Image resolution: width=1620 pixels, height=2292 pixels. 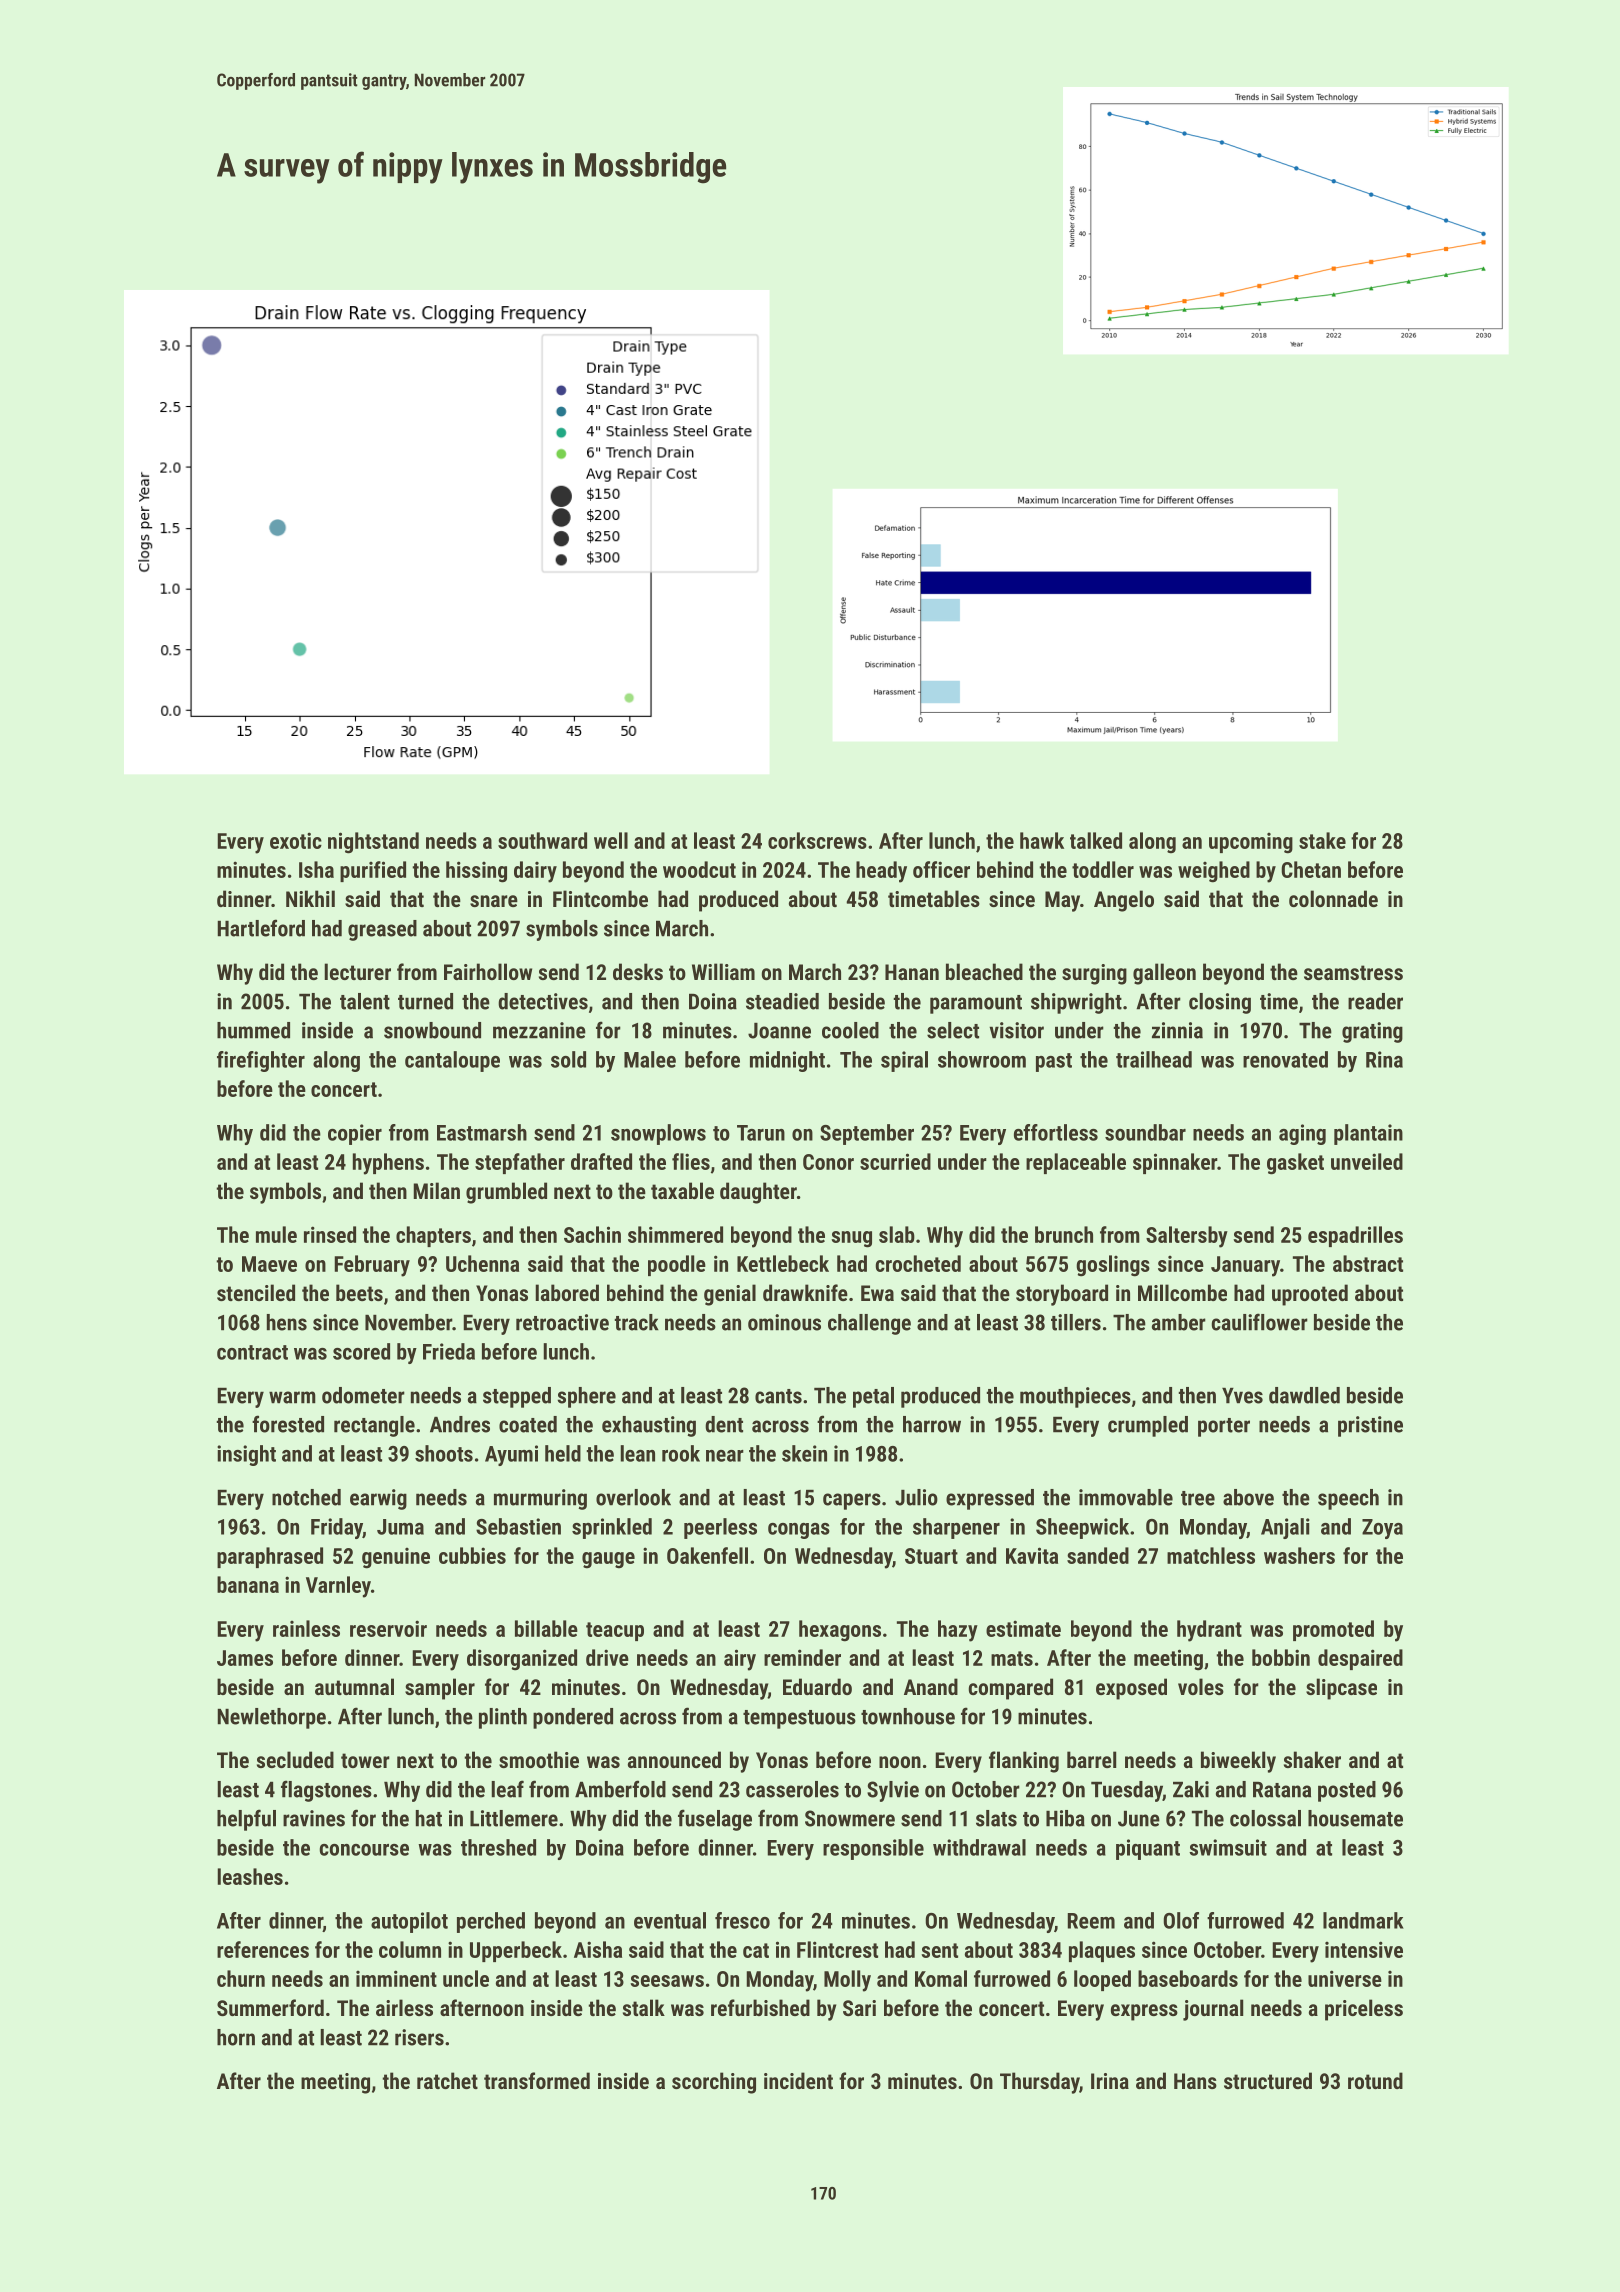 I want to click on Anand, so click(x=931, y=1686).
